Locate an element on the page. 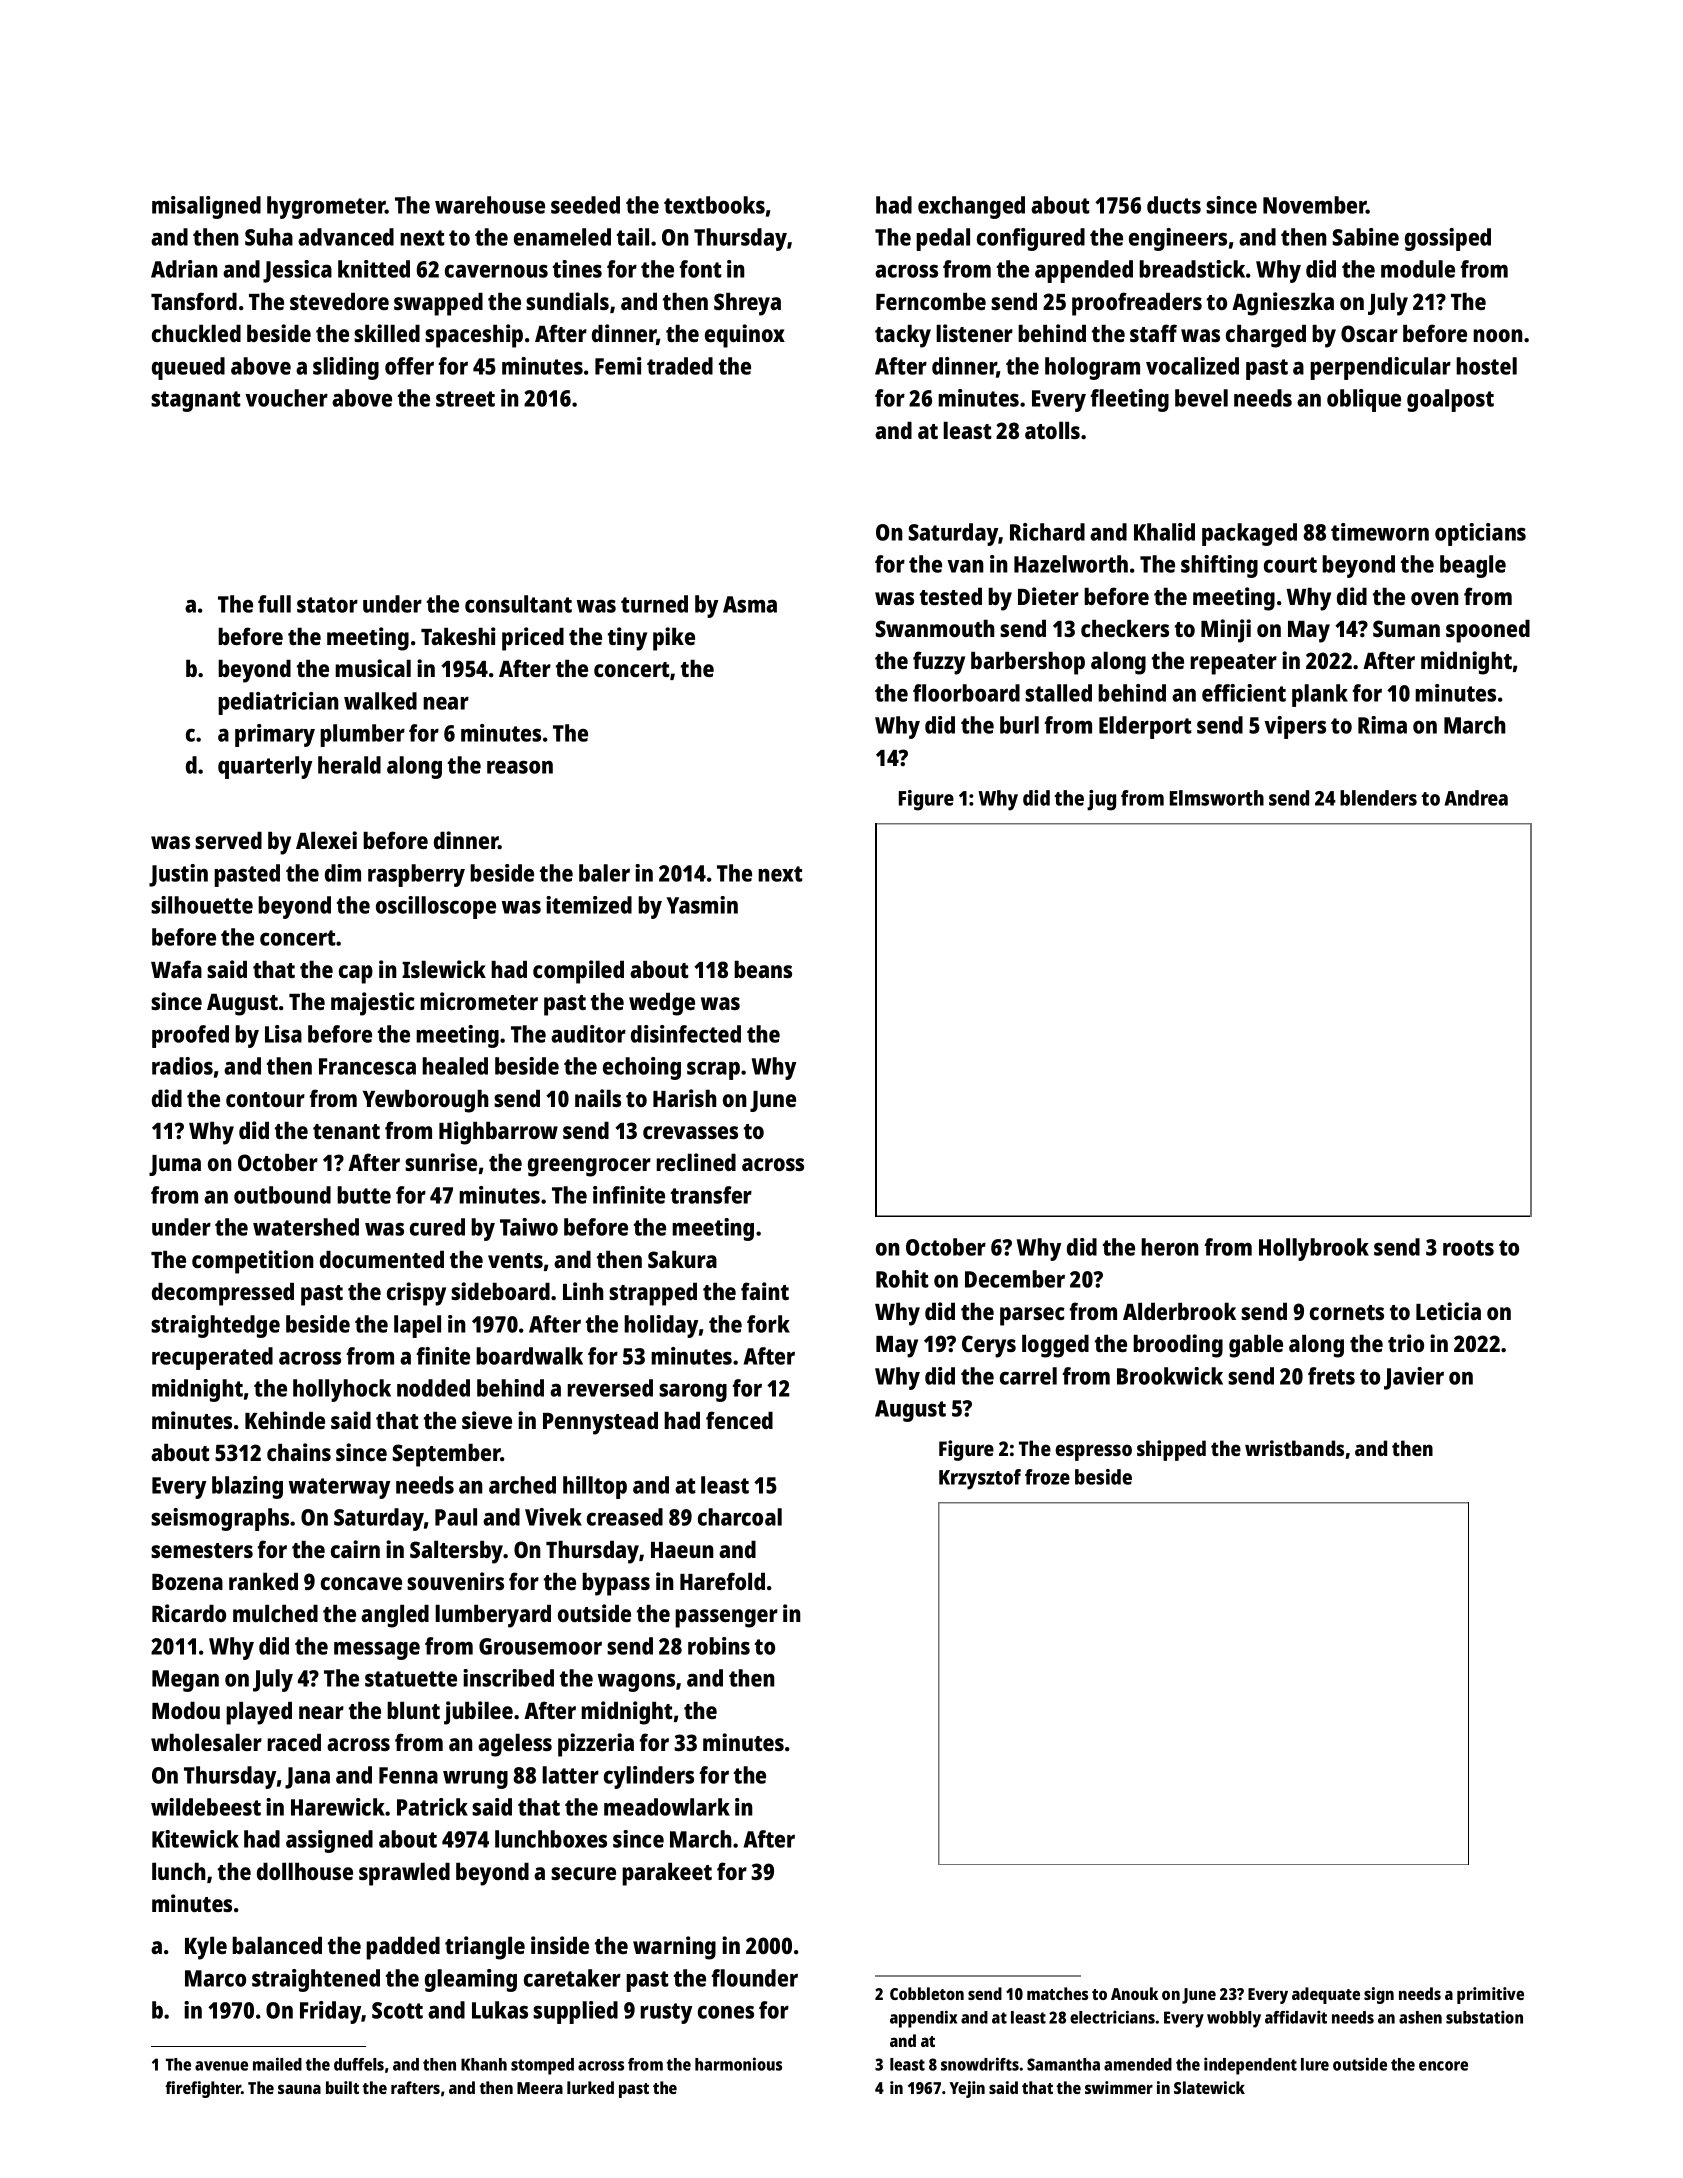 Image resolution: width=1683 pixels, height=2178 pixels. fenced is located at coordinates (739, 1420).
